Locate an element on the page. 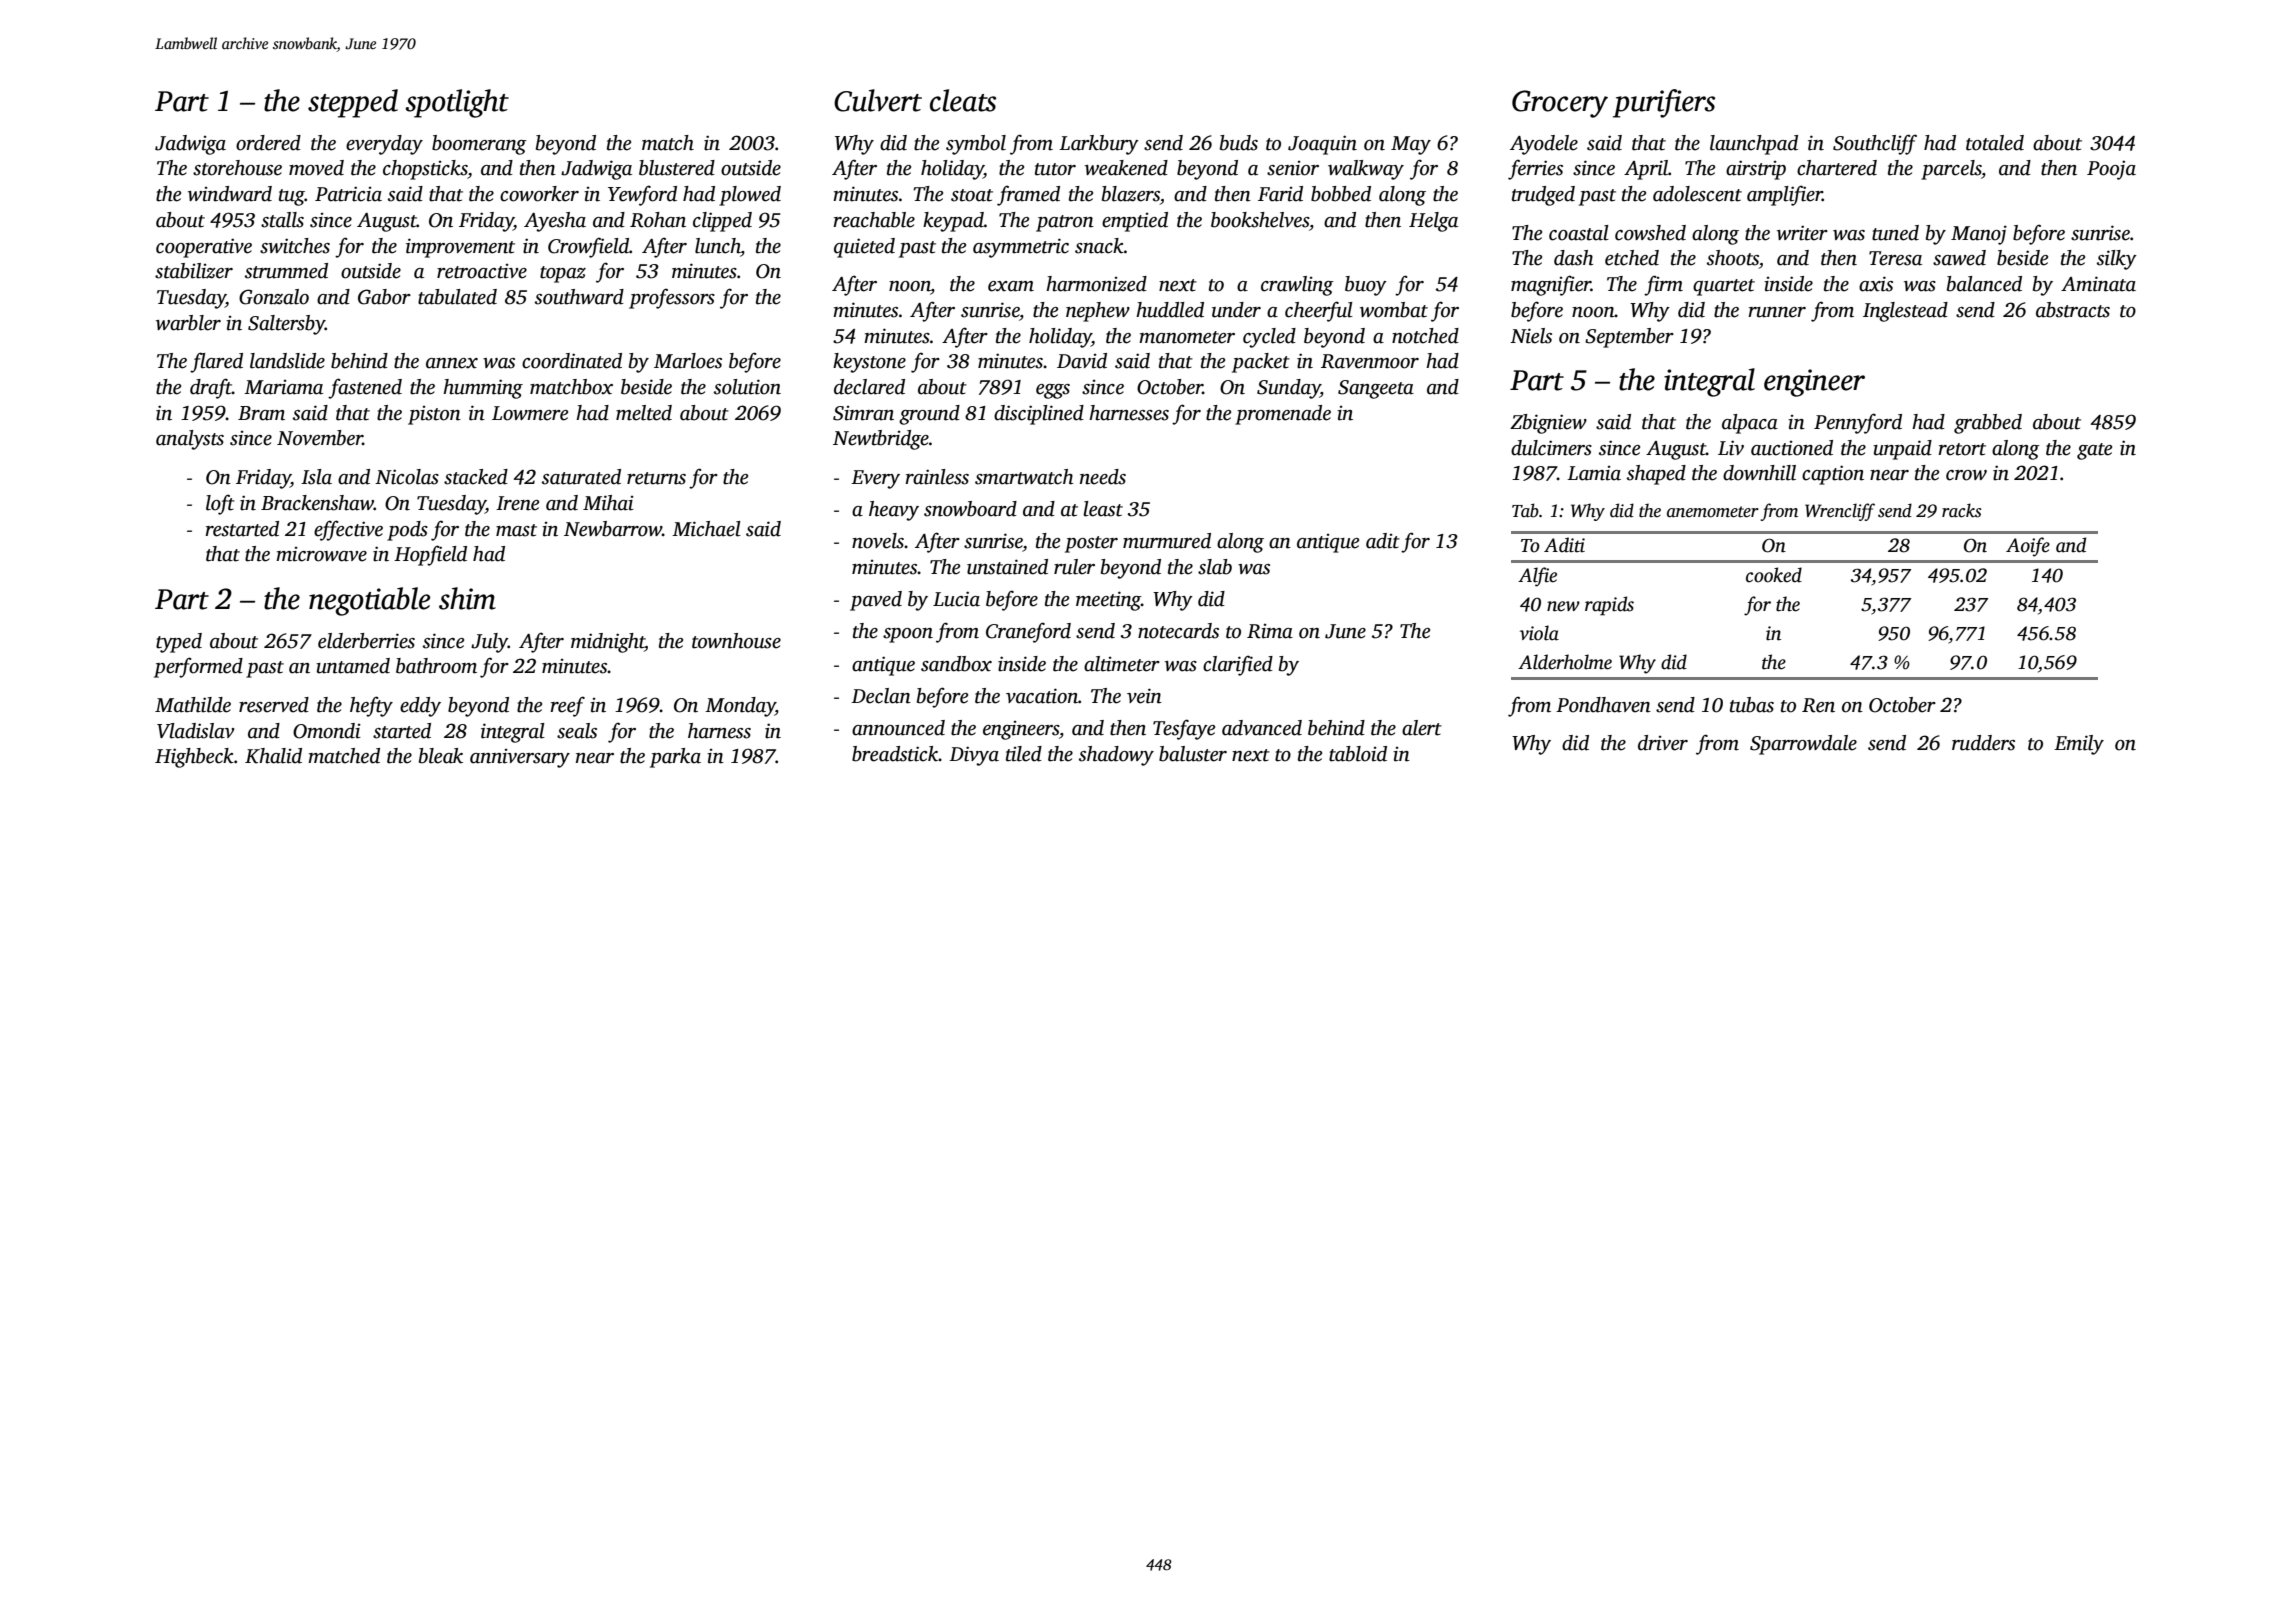 This image has height=1620, width=2292. Pooja is located at coordinates (2111, 170).
